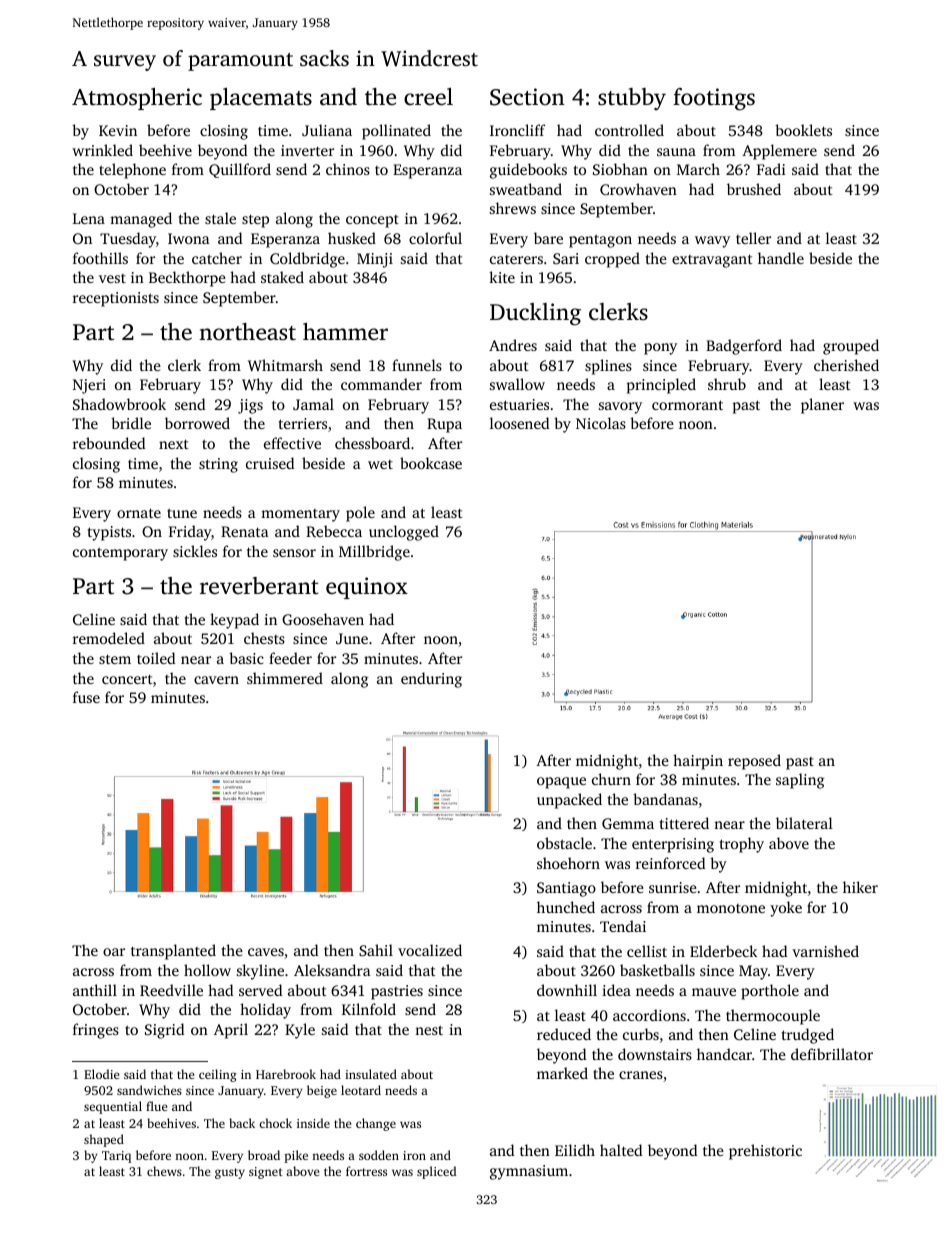  Describe the element at coordinates (808, 1036) in the screenshot. I see `trudged` at that location.
